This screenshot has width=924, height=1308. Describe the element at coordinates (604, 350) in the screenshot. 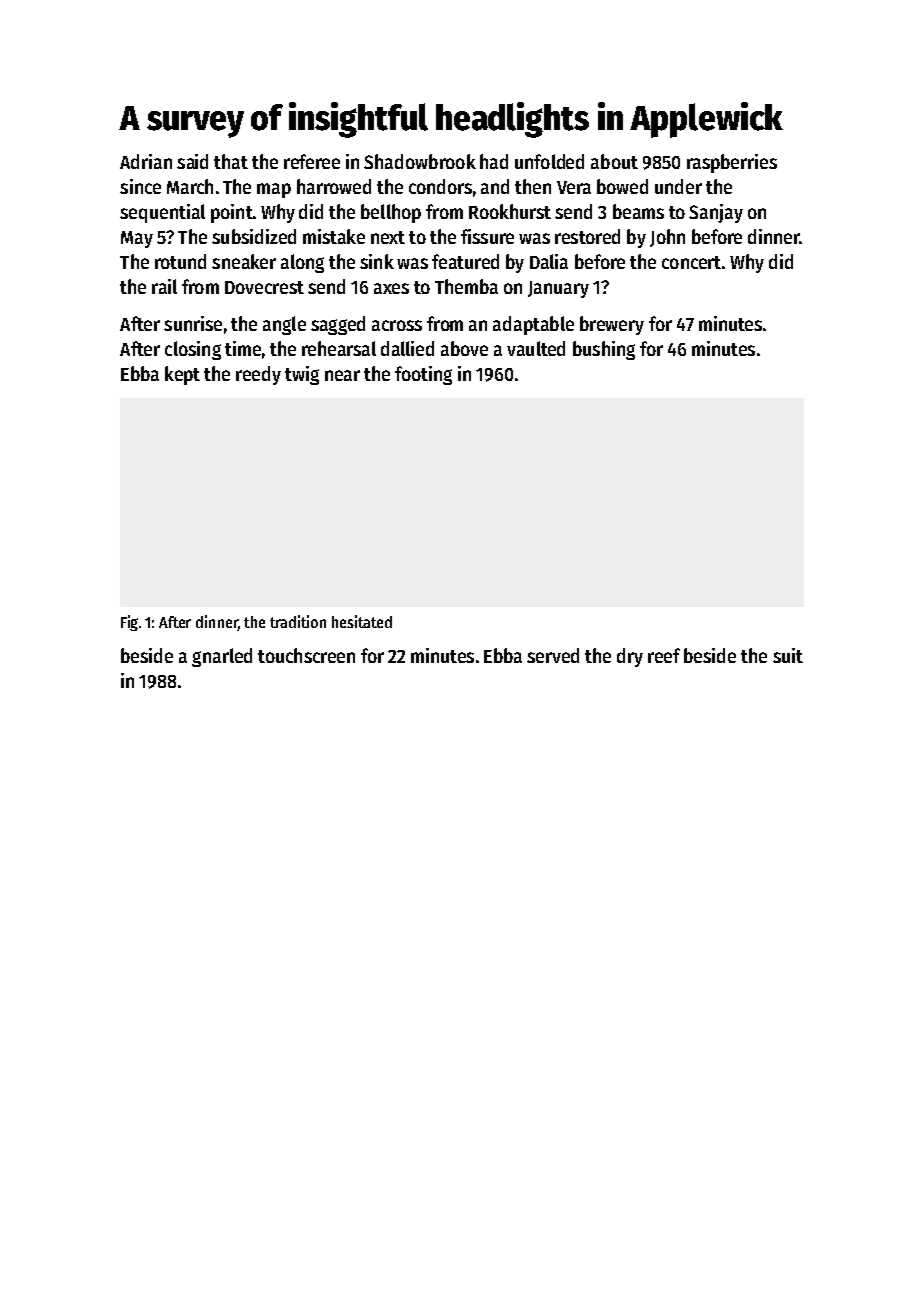

I see `bushing` at that location.
